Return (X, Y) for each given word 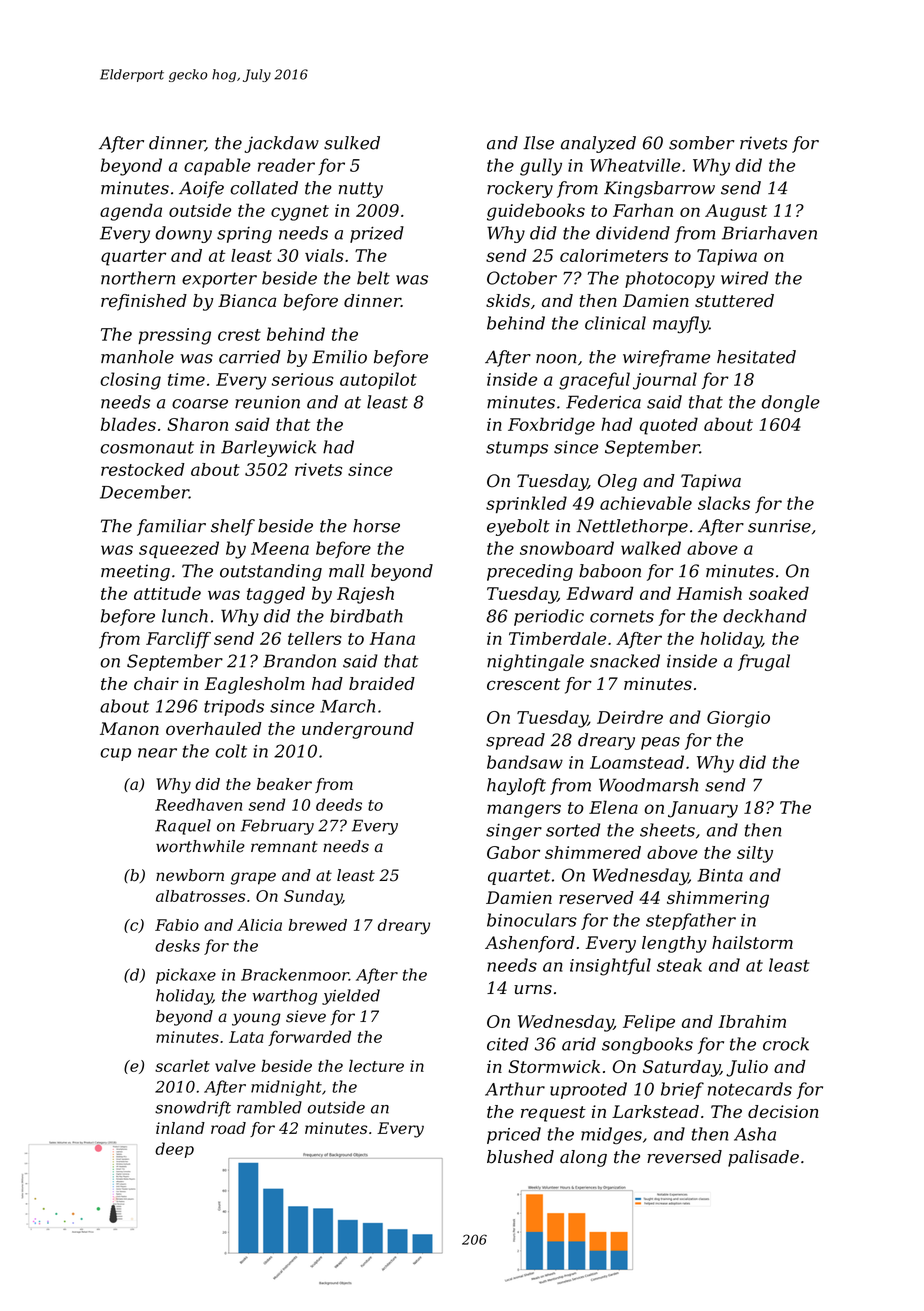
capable (217, 166)
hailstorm (752, 942)
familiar (171, 527)
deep (174, 1150)
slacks (724, 503)
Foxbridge (551, 426)
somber (701, 143)
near (157, 753)
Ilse (538, 143)
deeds (339, 804)
